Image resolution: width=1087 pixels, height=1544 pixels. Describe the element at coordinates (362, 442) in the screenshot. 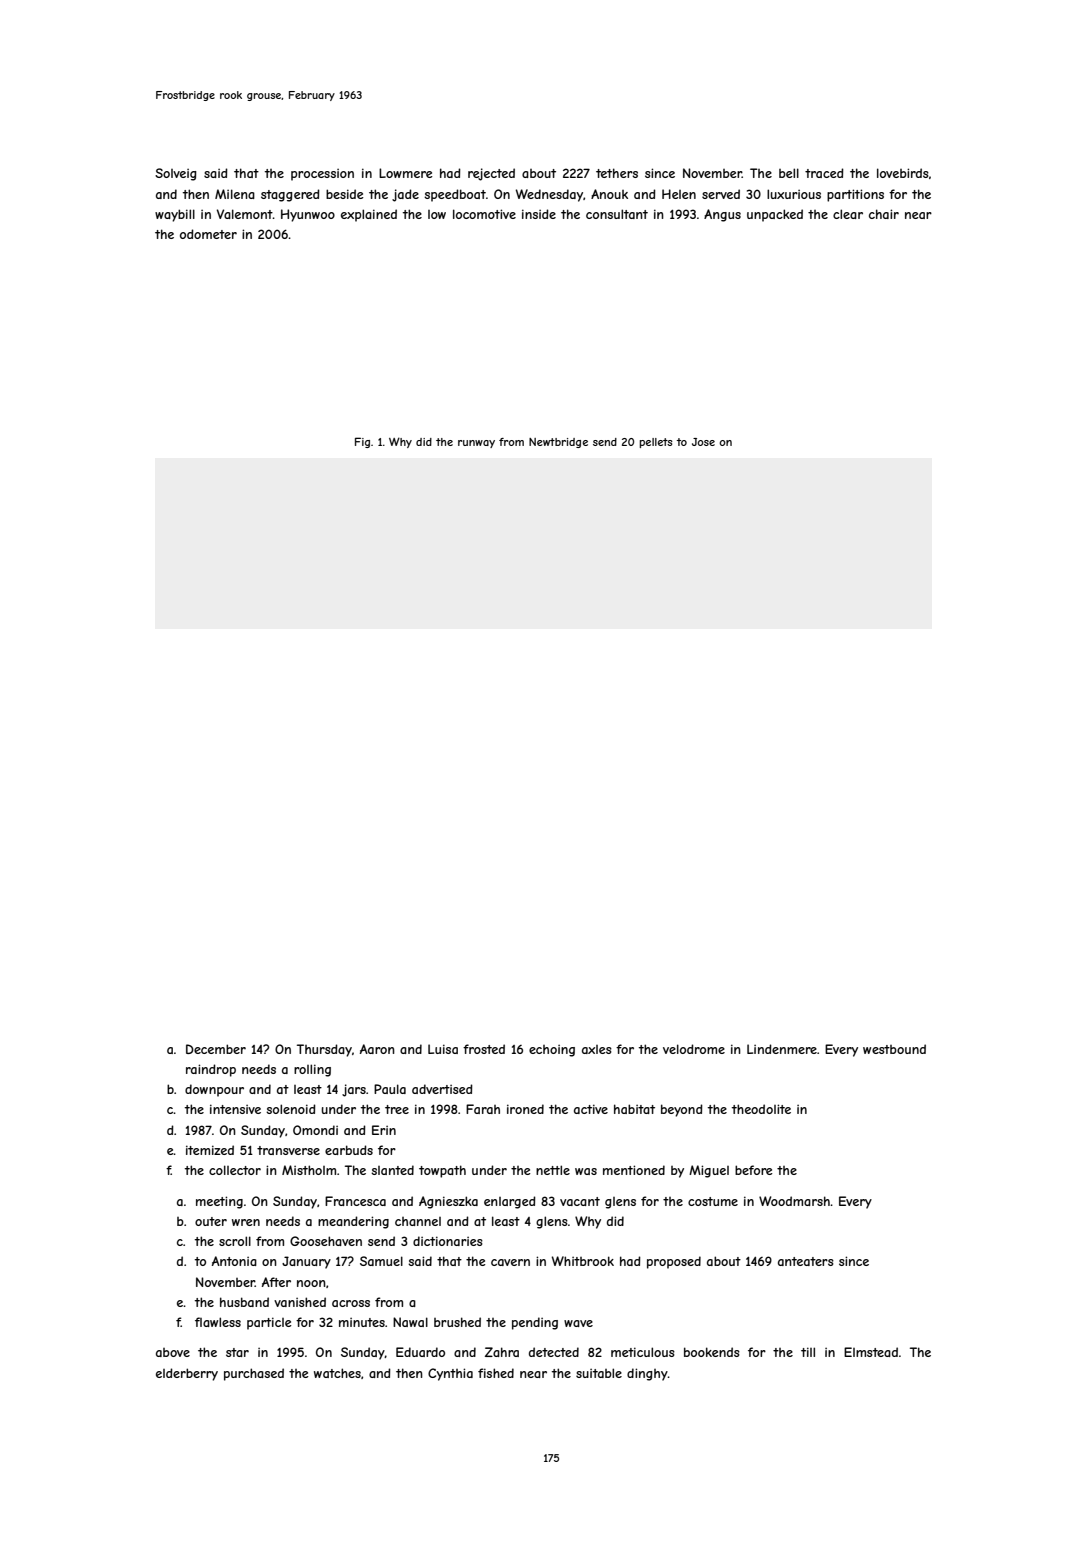

I see `Fig` at that location.
